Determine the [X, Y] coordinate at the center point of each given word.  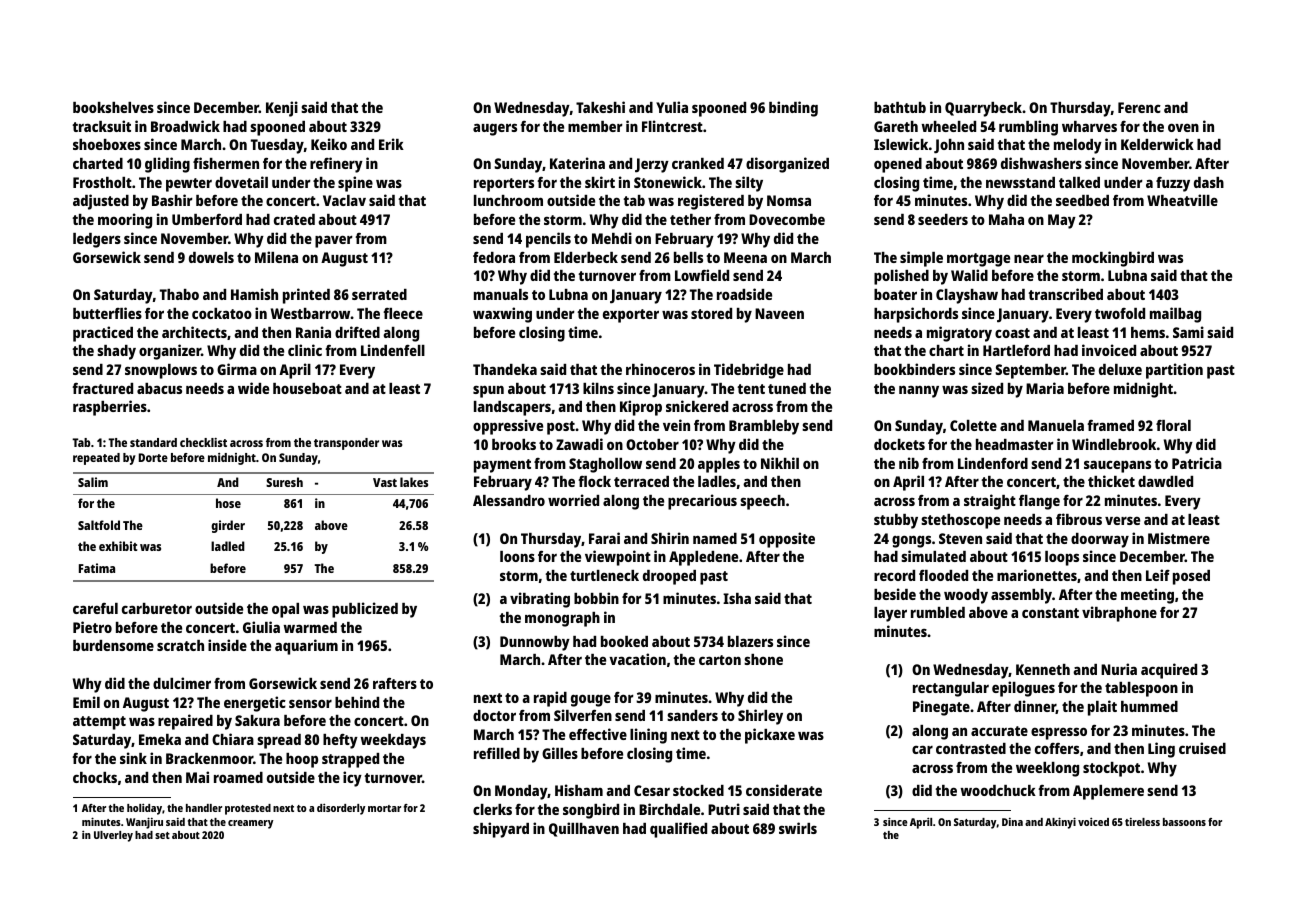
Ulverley [113, 836]
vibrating [540, 600]
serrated [379, 294]
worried [573, 500]
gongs [911, 541]
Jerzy [652, 165]
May [1062, 221]
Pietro [92, 627]
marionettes [1037, 575]
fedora [494, 257]
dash [1209, 182]
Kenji [282, 109]
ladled [228, 546]
